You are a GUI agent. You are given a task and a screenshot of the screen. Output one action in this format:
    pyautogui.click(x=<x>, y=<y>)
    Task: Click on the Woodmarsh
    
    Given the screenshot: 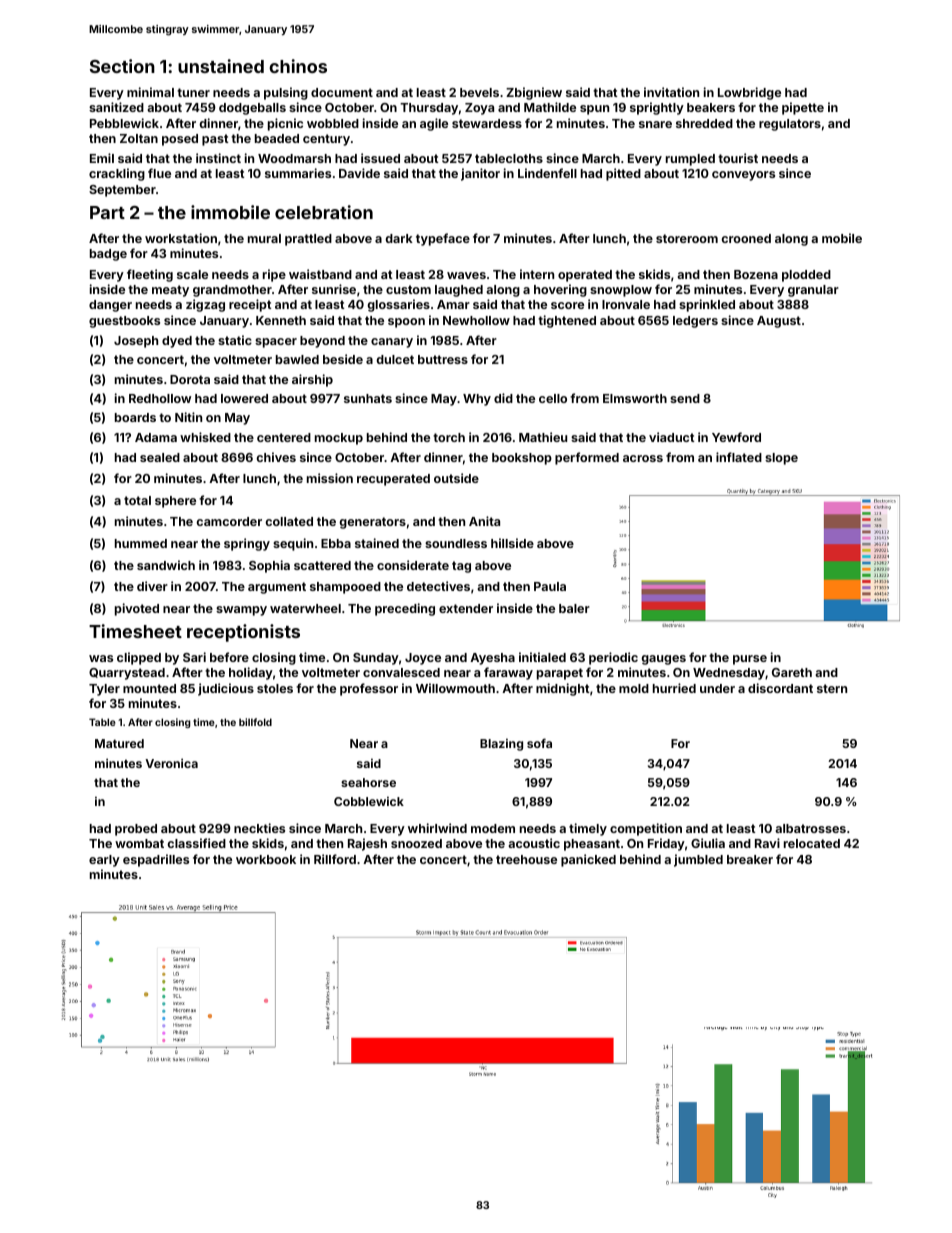 What is the action you would take?
    pyautogui.click(x=294, y=158)
